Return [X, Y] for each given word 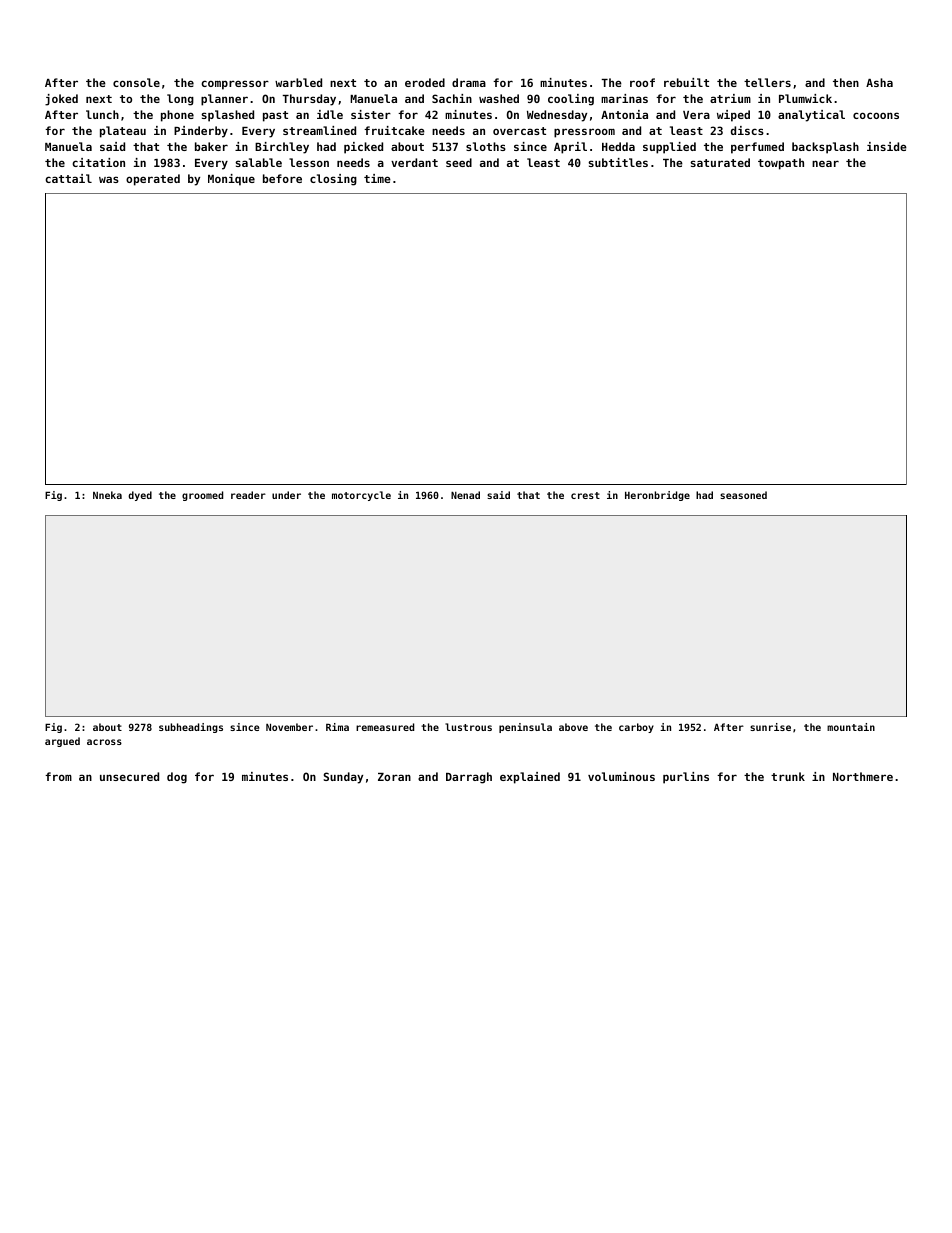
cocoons [876, 115]
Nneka [107, 495]
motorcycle [361, 496]
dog [177, 778]
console [136, 82]
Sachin [452, 98]
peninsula [525, 728]
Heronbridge [657, 496]
